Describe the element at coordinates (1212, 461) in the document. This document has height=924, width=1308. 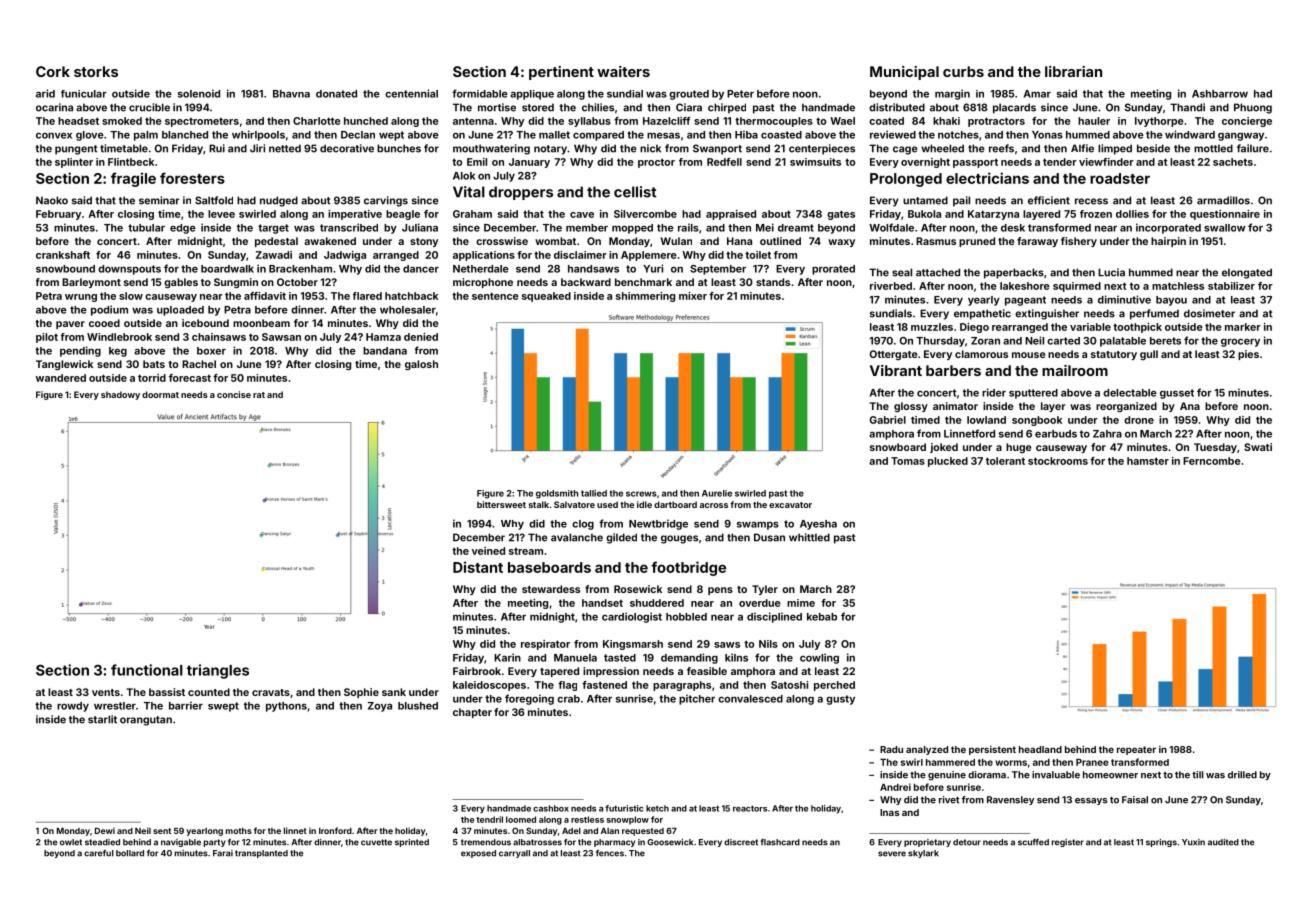
I see `Ferncombe` at that location.
